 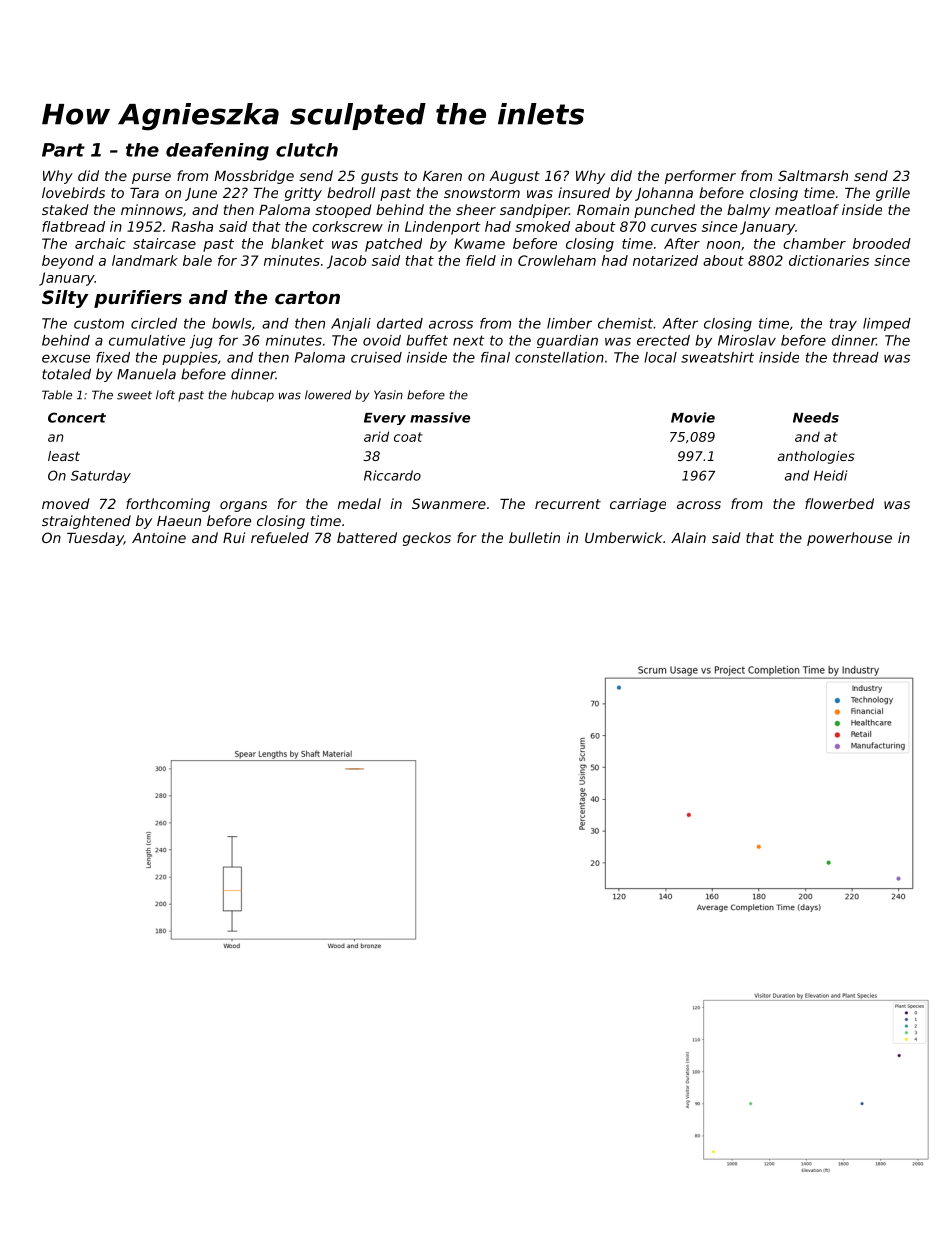 I want to click on Part, so click(x=63, y=150).
